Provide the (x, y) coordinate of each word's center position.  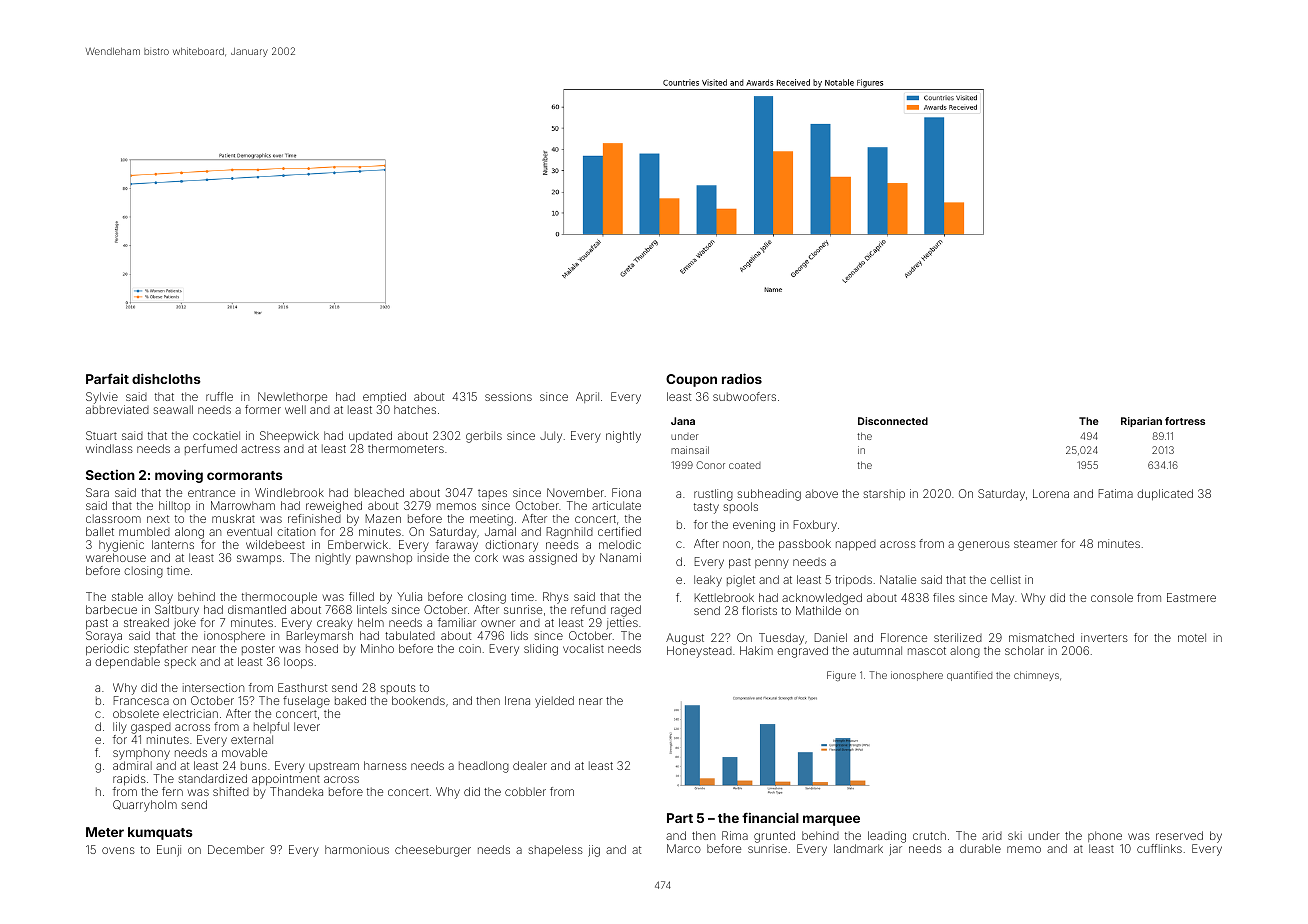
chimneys (1036, 676)
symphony (141, 754)
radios (742, 378)
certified (619, 531)
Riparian (1141, 422)
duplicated (1165, 494)
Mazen (383, 518)
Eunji (169, 851)
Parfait (107, 379)
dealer (530, 765)
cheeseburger (433, 851)
